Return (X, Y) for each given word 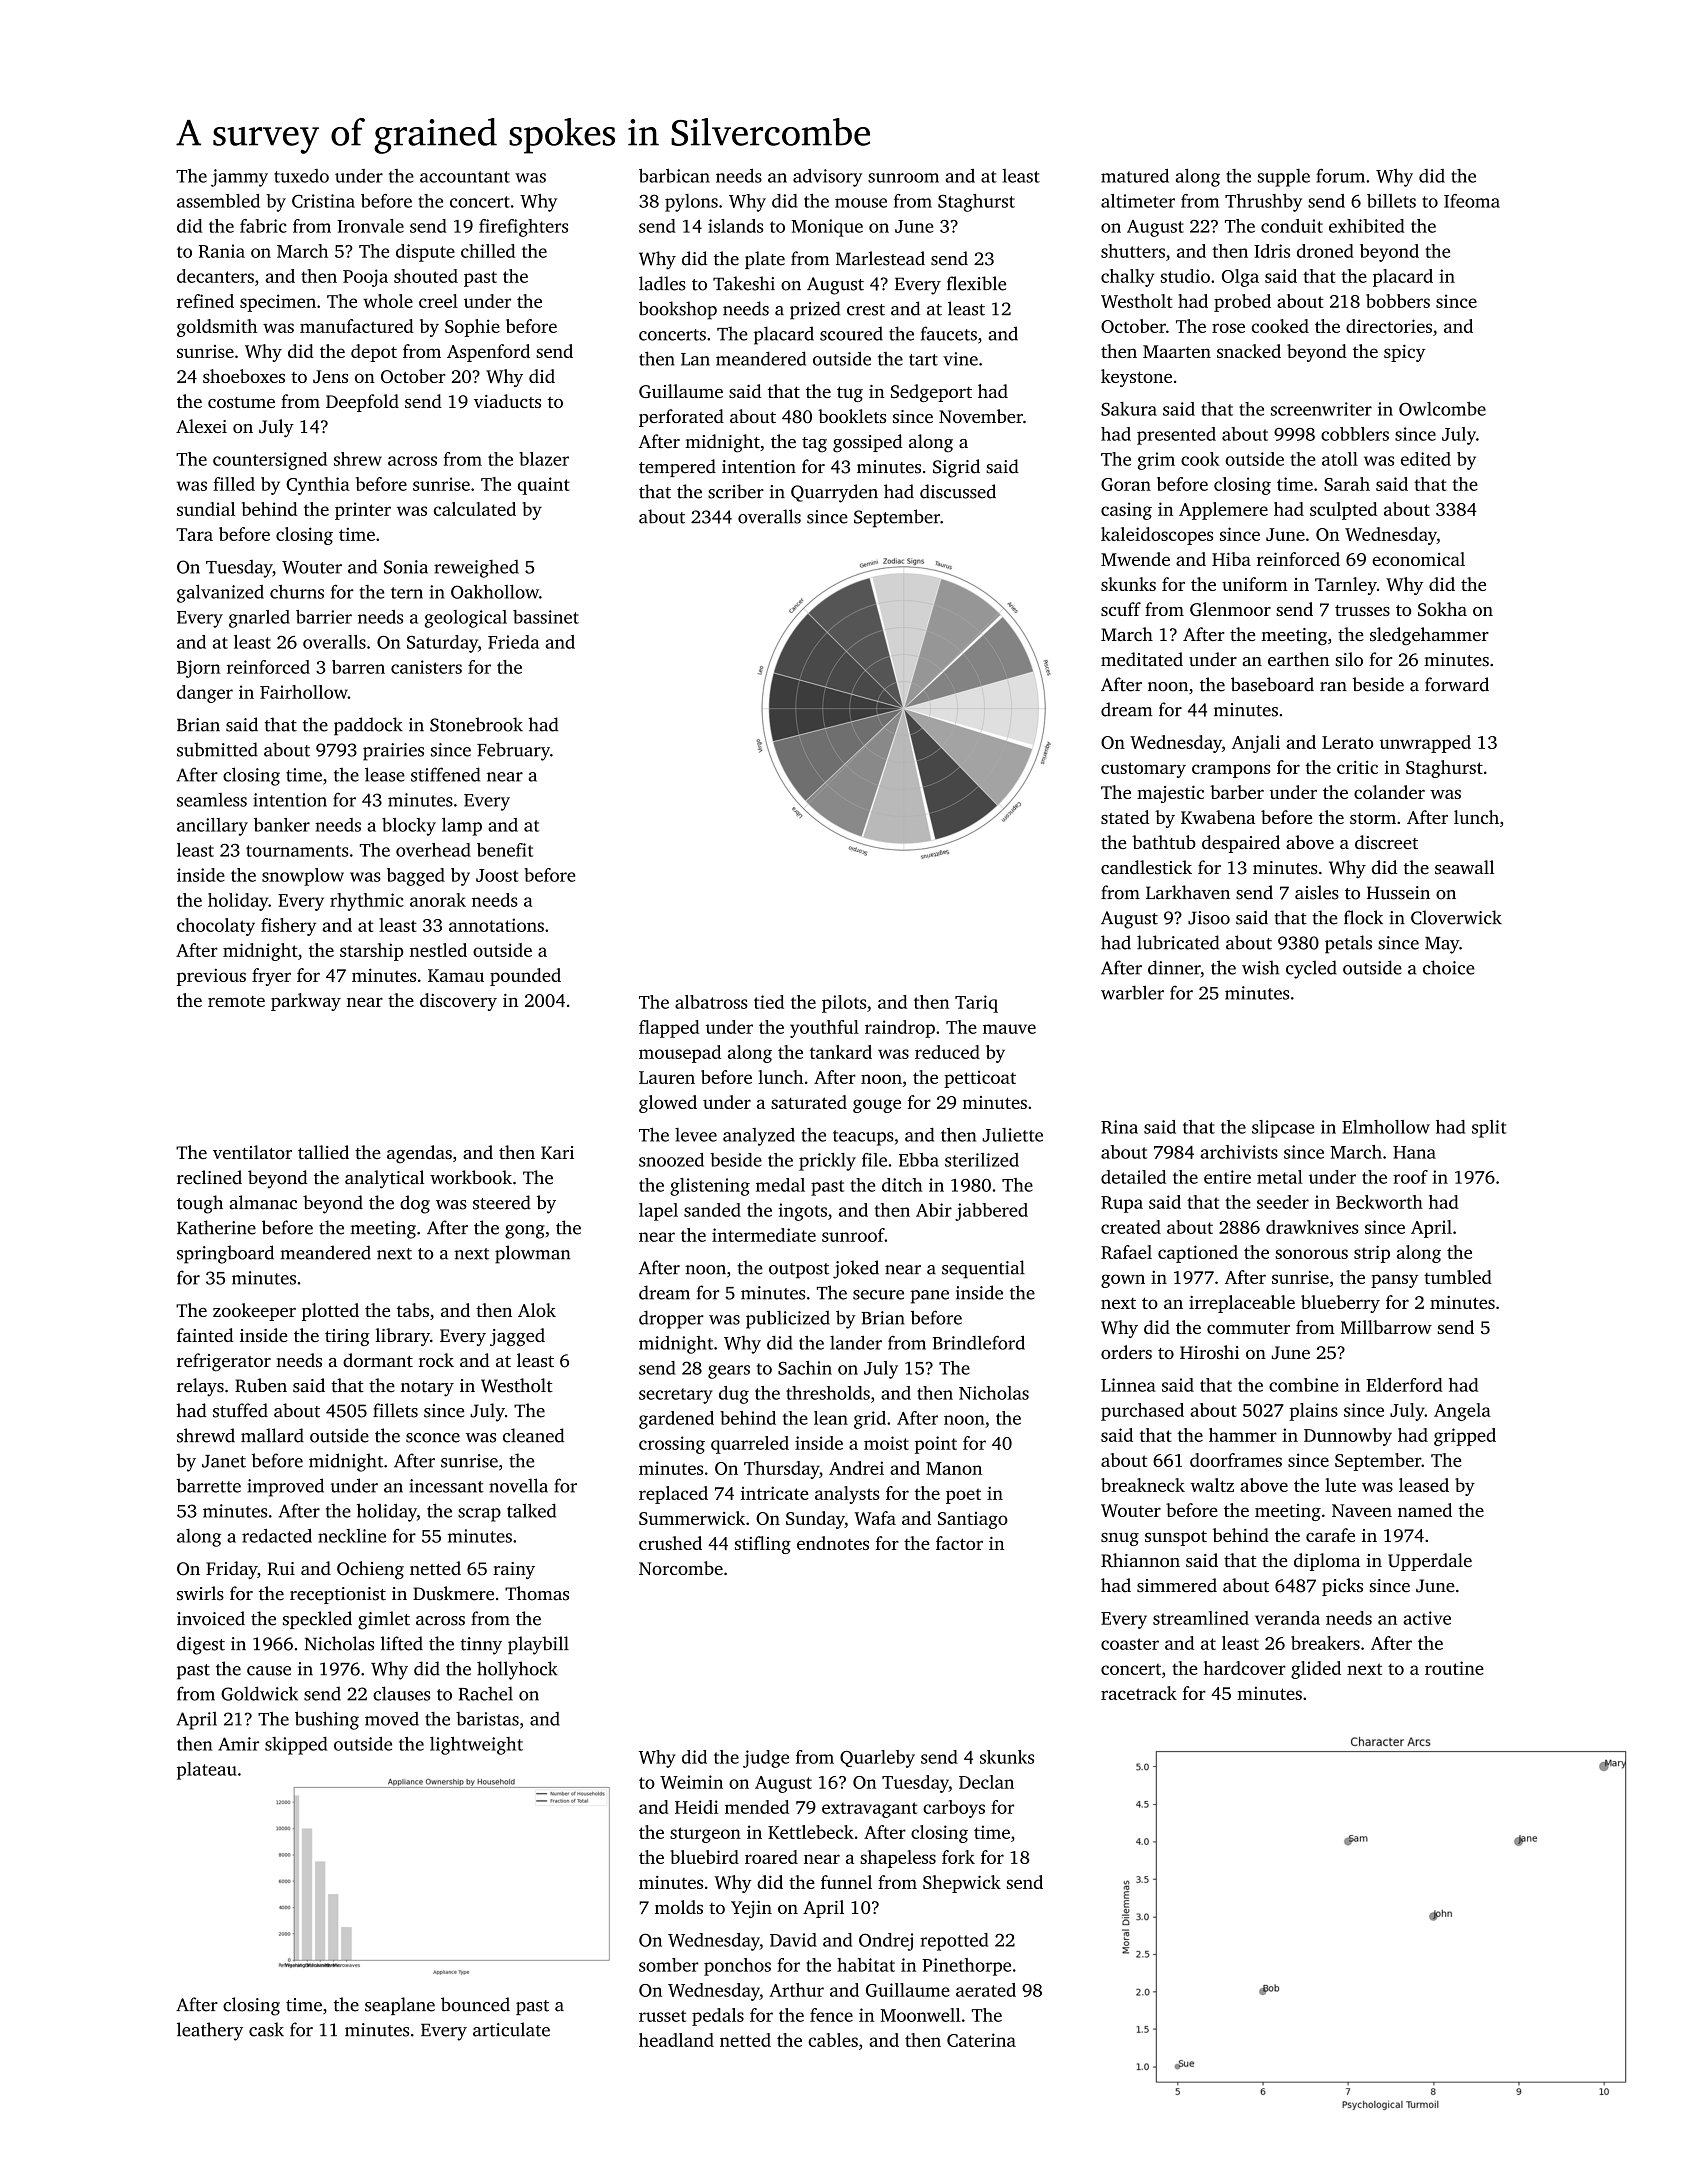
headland (676, 2040)
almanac (263, 1202)
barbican (674, 176)
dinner (1174, 967)
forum (1340, 176)
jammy (239, 178)
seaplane (400, 2006)
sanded (712, 1210)
